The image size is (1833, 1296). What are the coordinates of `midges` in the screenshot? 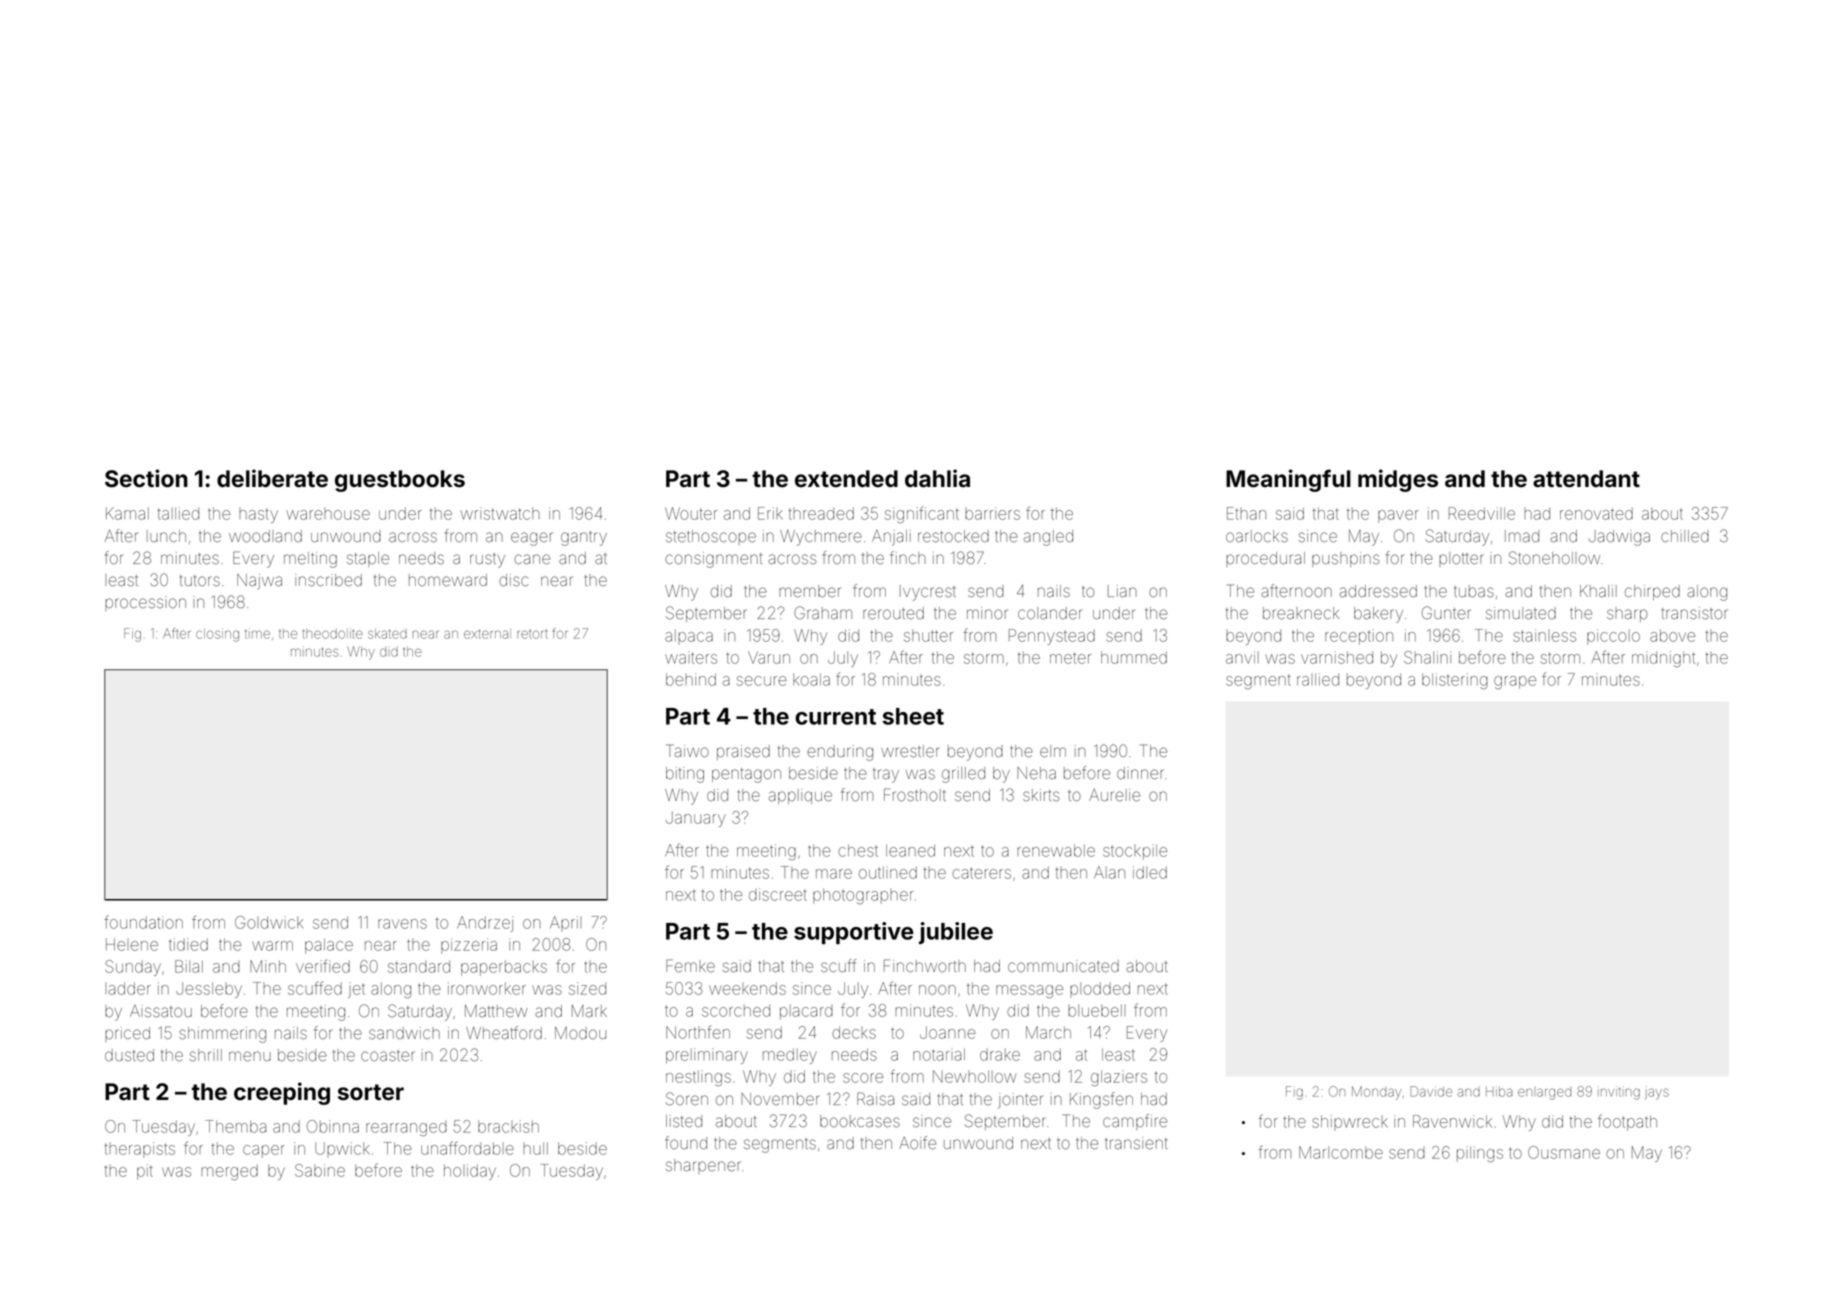 It's located at (1398, 480).
